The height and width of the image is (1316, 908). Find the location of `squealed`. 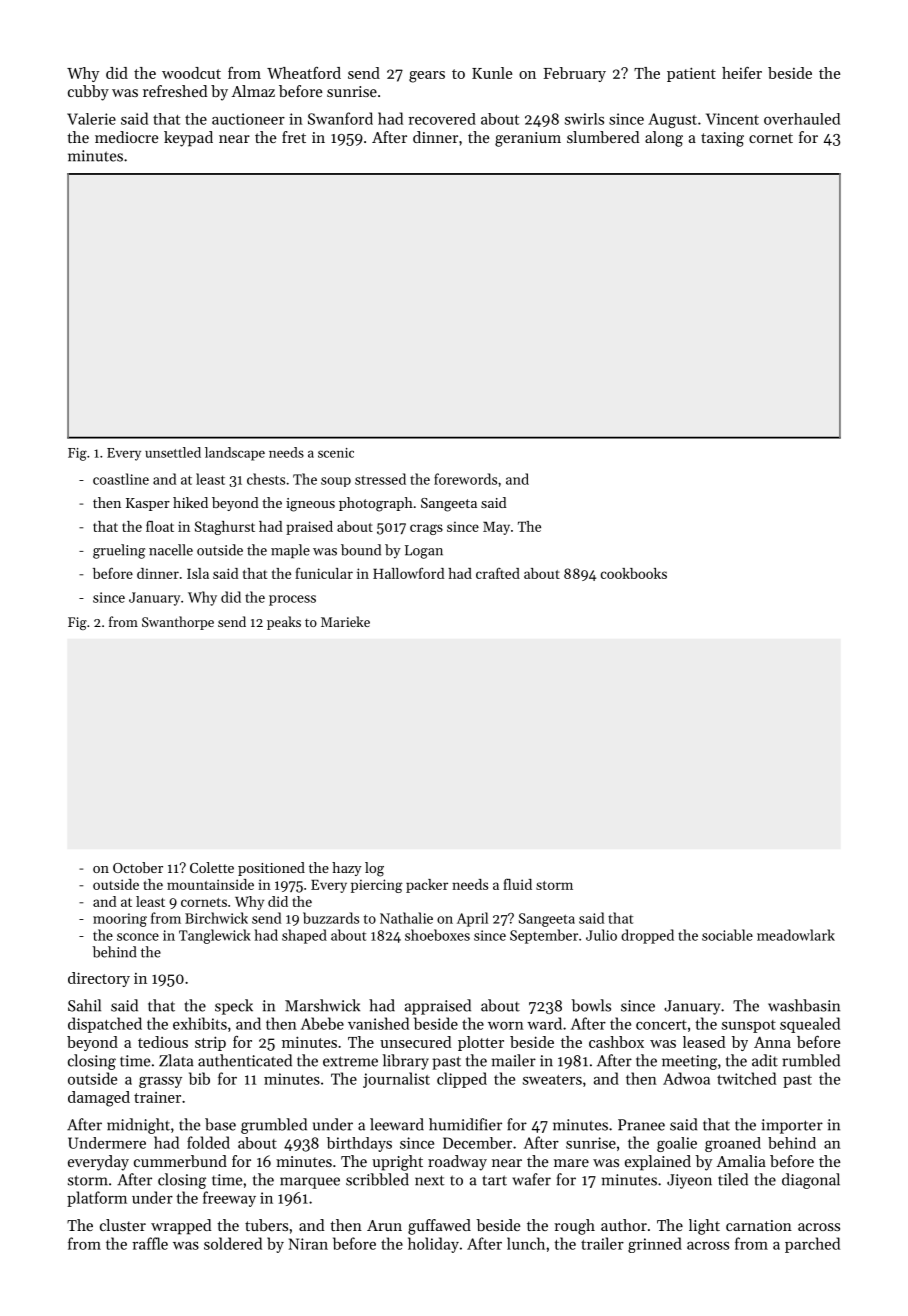

squealed is located at coordinates (810, 1025).
